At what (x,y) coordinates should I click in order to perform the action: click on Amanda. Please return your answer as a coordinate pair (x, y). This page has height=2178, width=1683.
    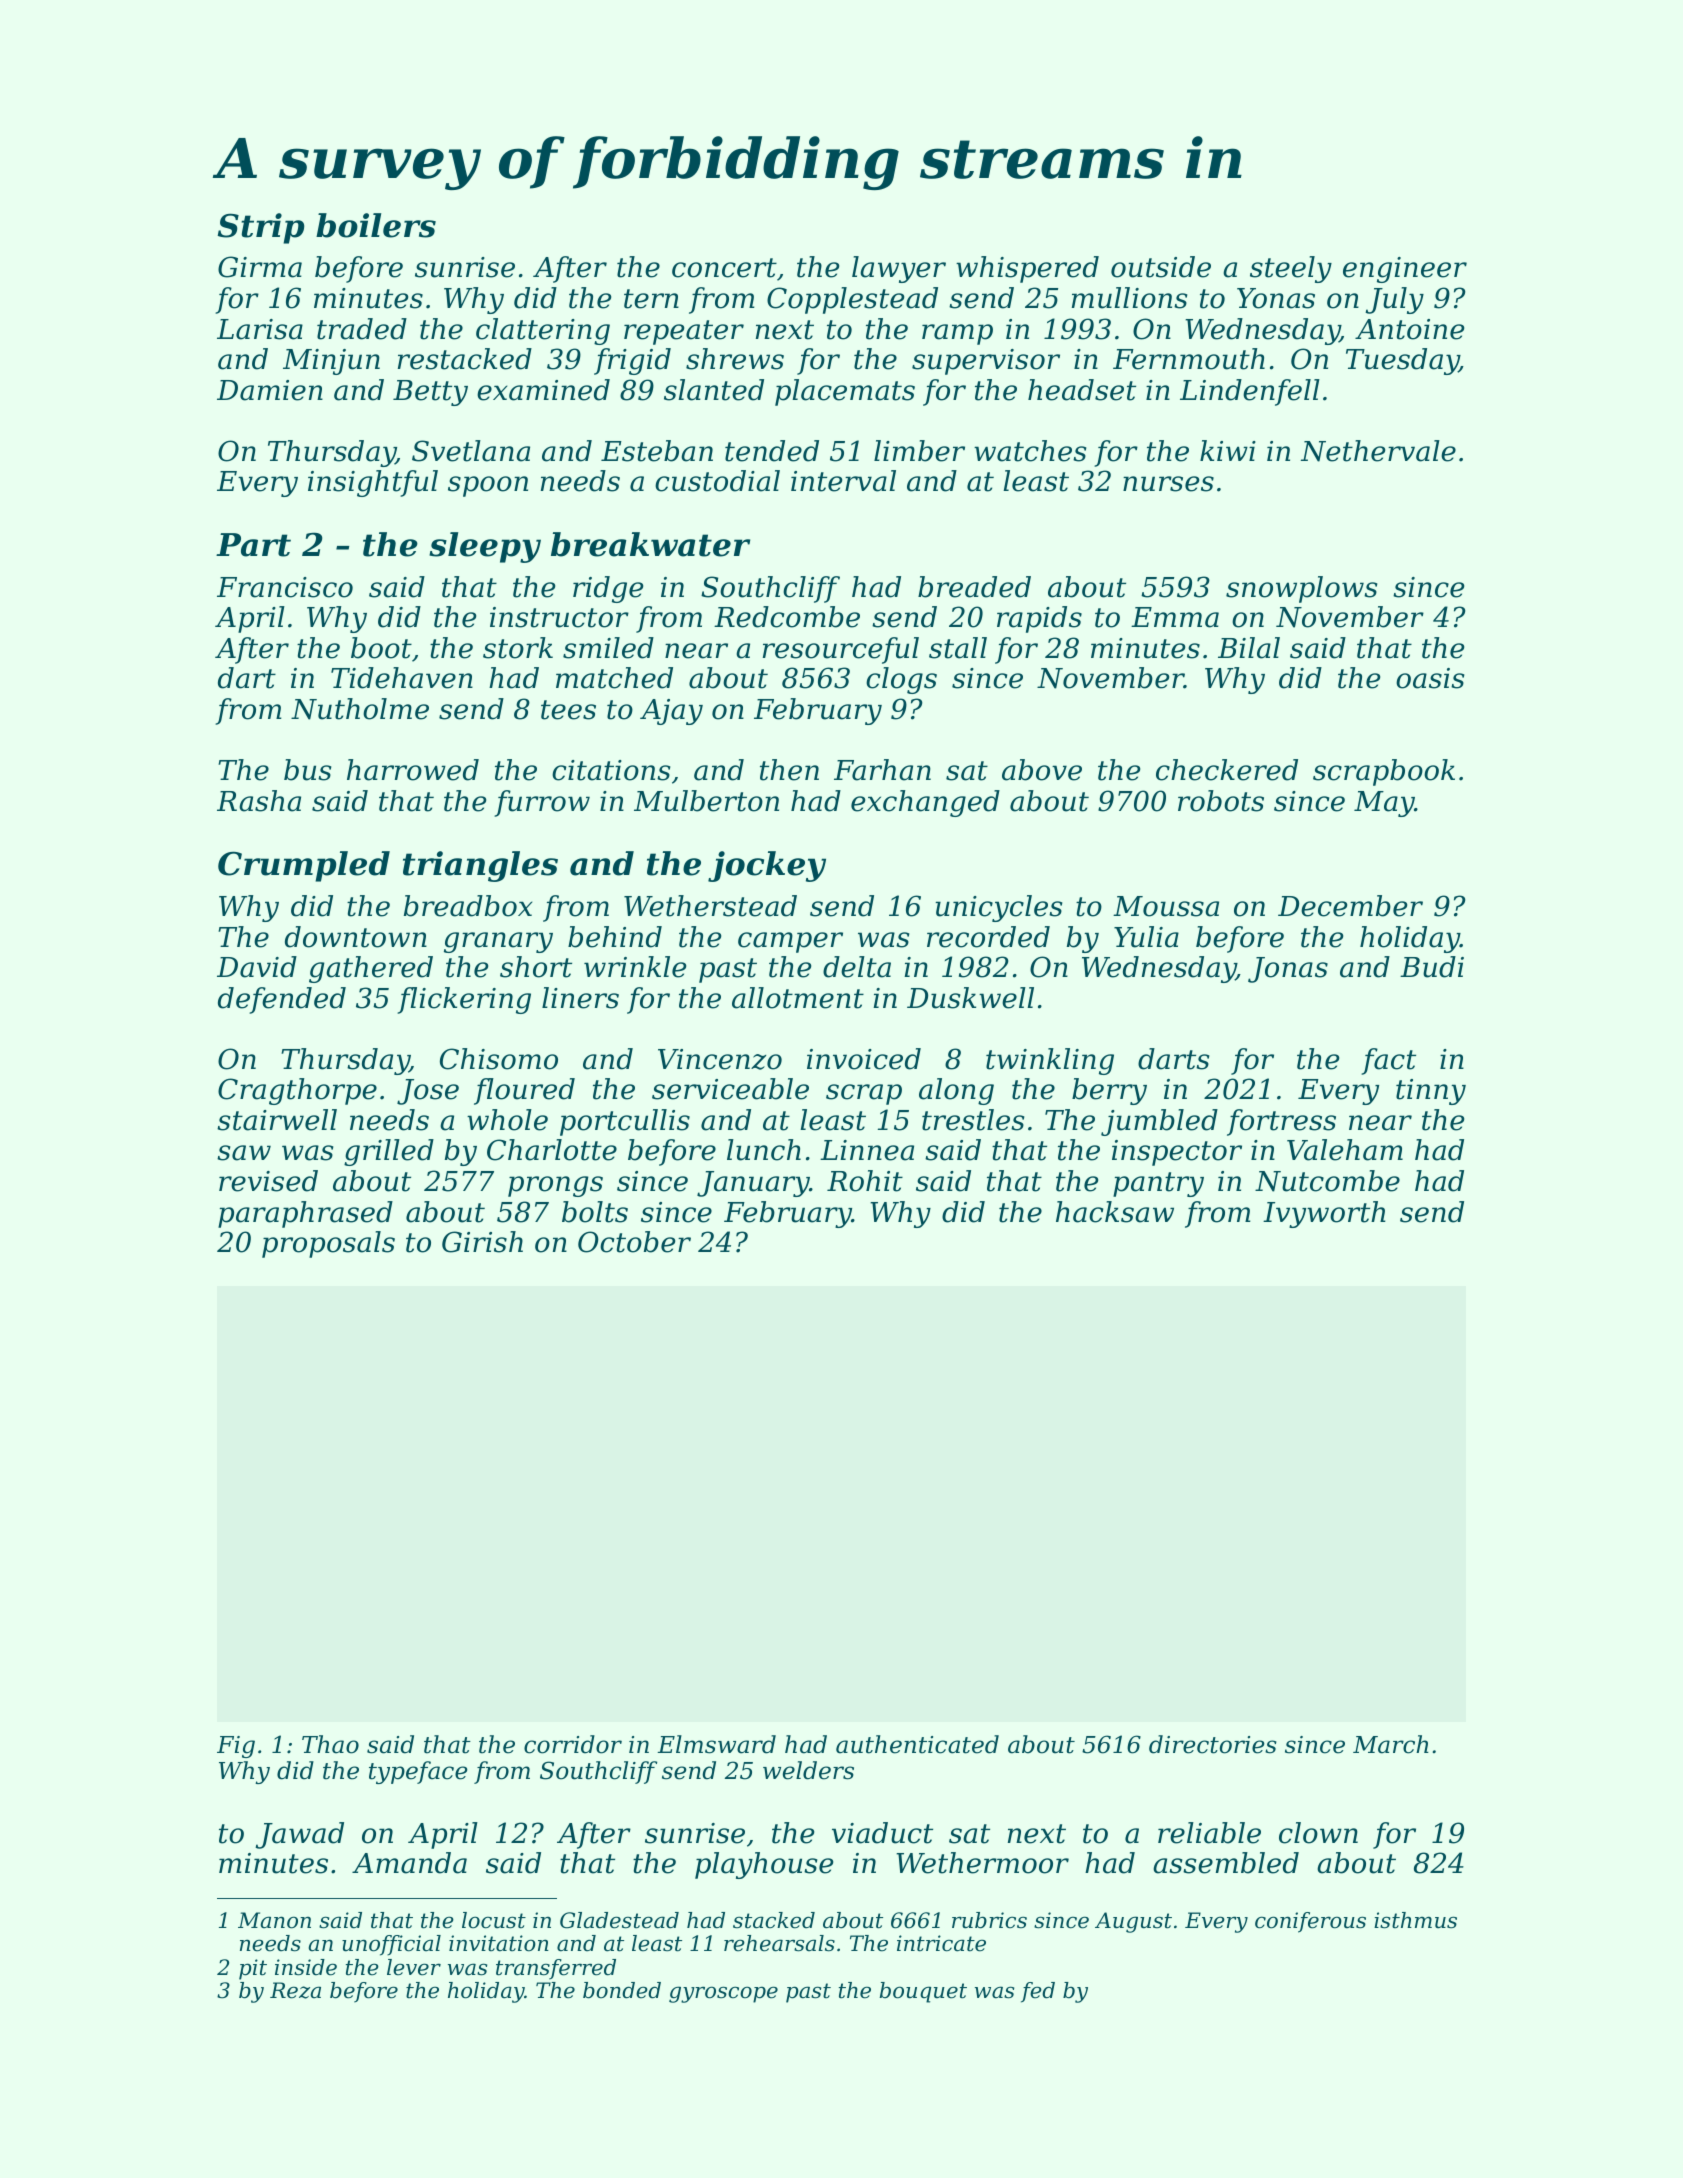
    Looking at the image, I should click on (409, 1863).
